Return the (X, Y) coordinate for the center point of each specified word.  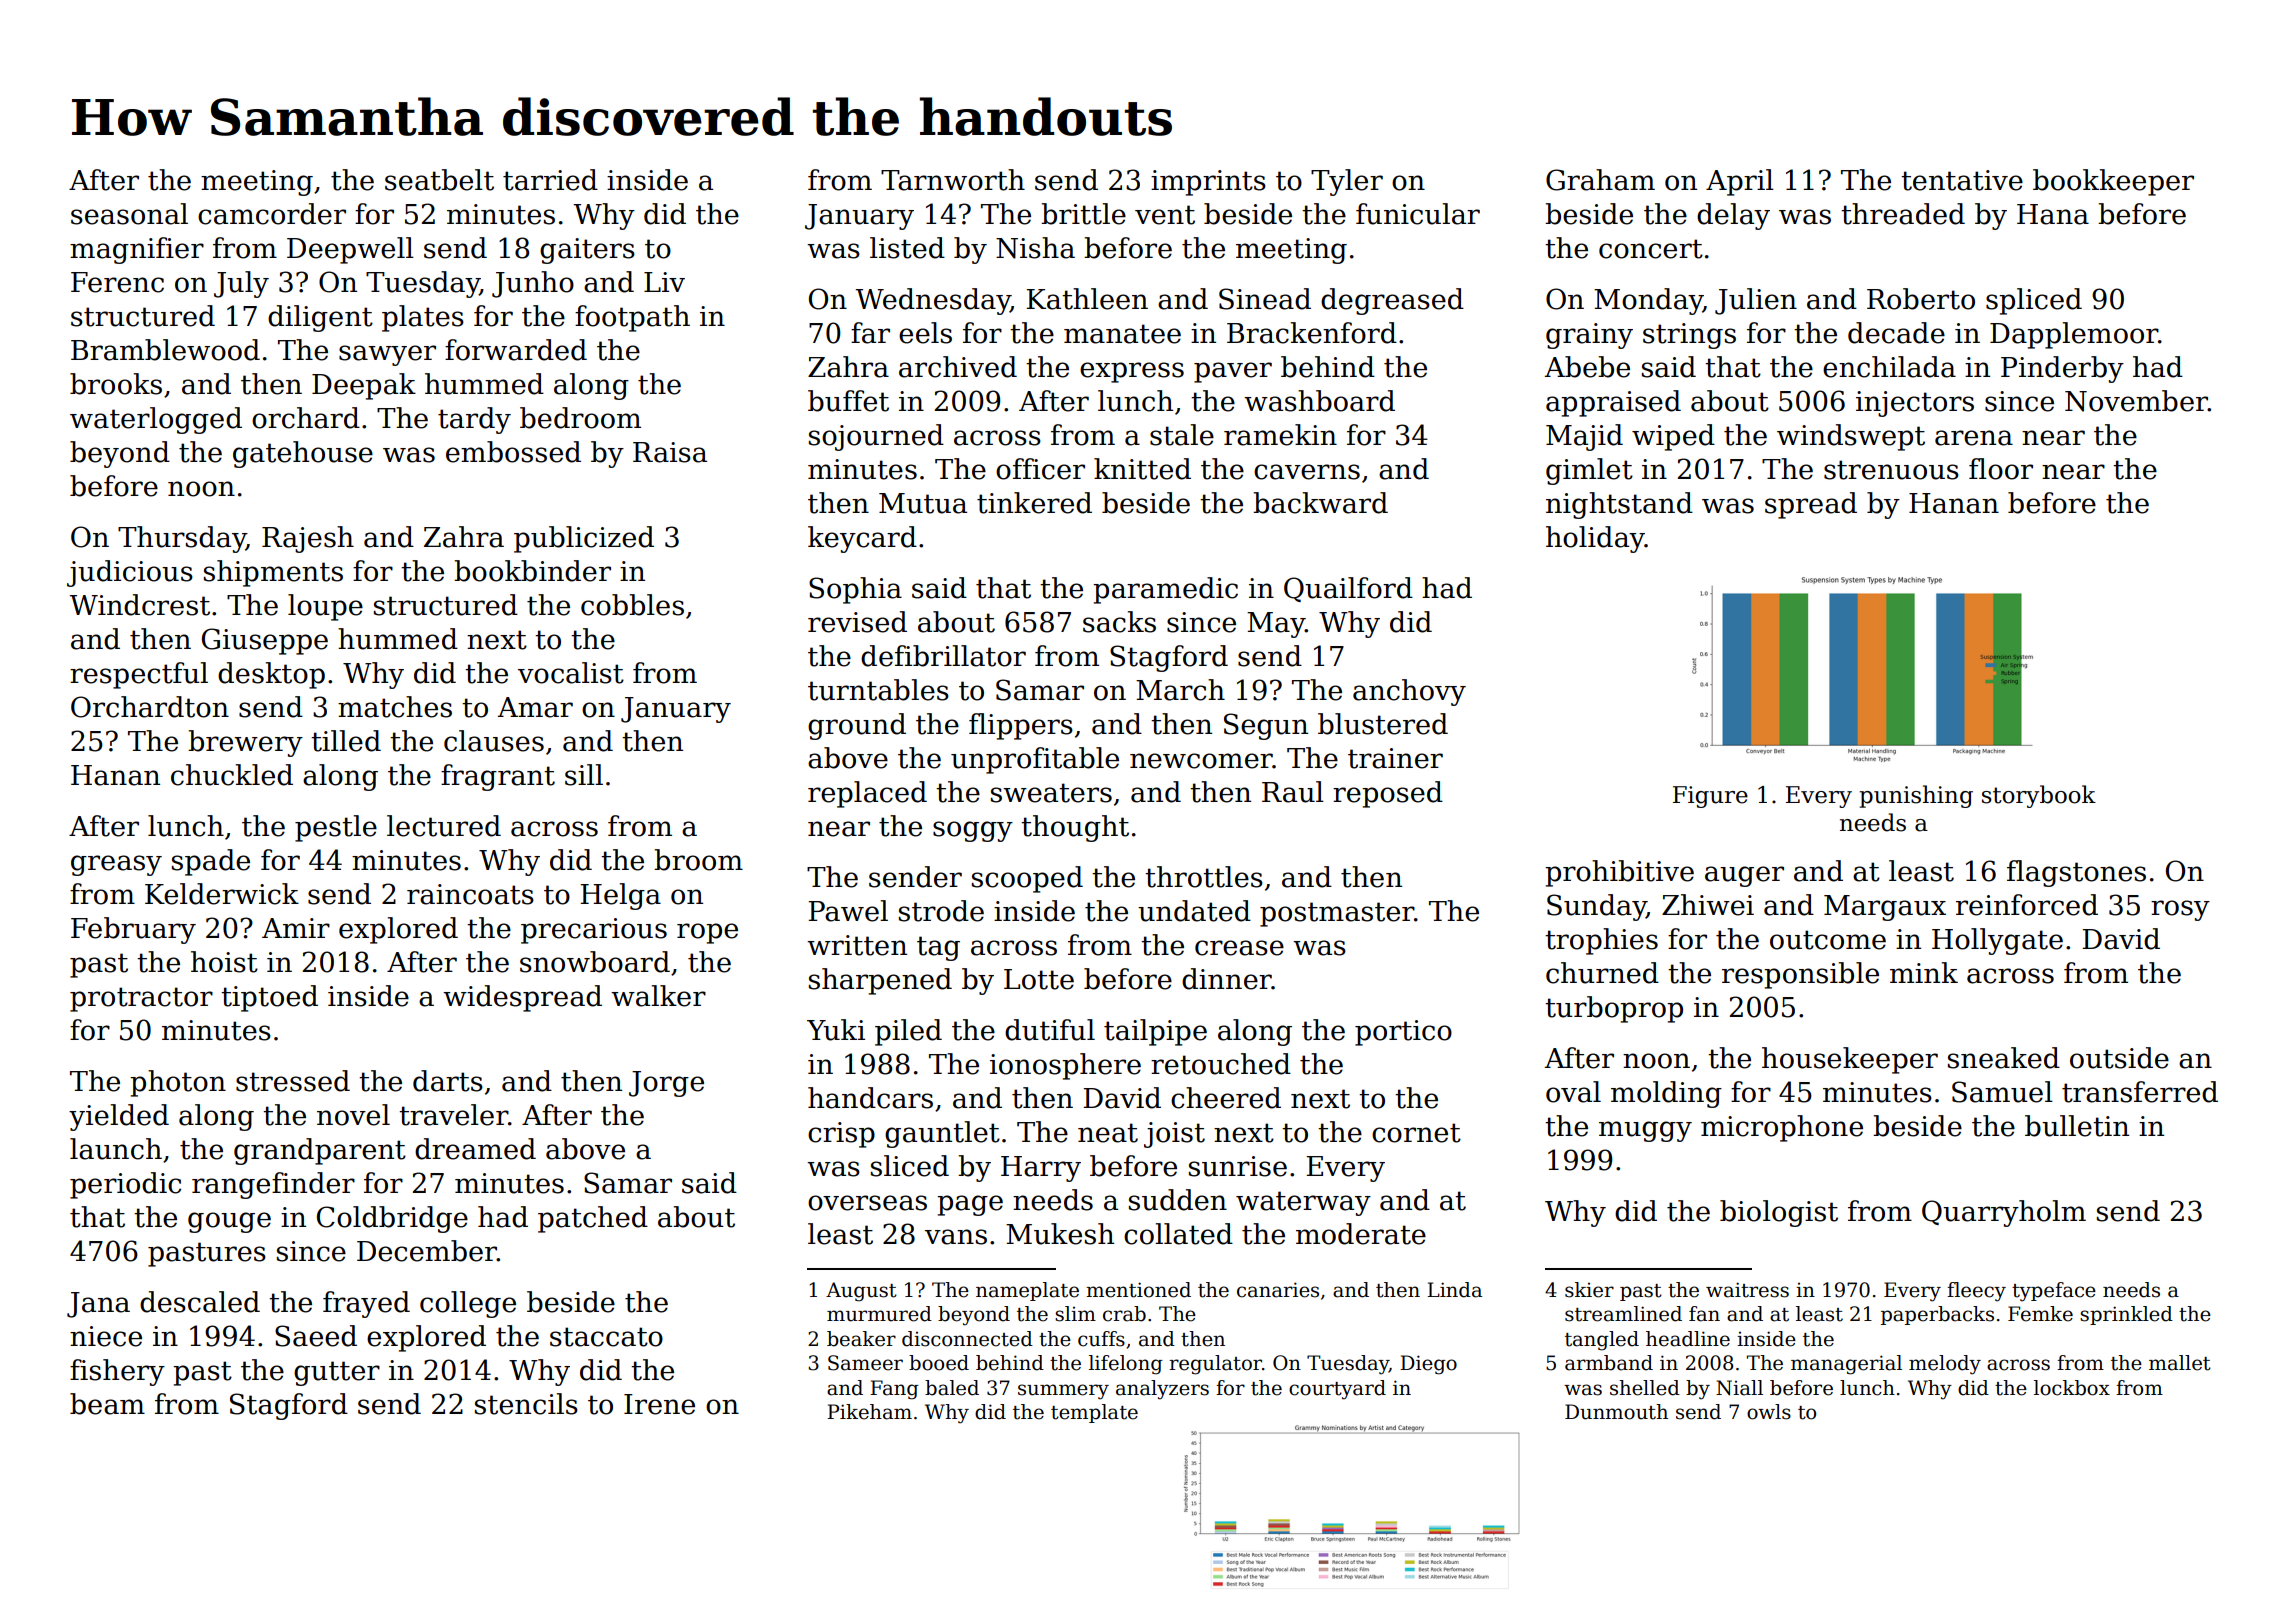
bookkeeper (2113, 182)
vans (956, 1237)
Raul (1293, 792)
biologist (1779, 1213)
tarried (550, 180)
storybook (2039, 796)
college (468, 1304)
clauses (494, 741)
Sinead (1265, 299)
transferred (2140, 1092)
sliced (910, 1166)
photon (178, 1083)
